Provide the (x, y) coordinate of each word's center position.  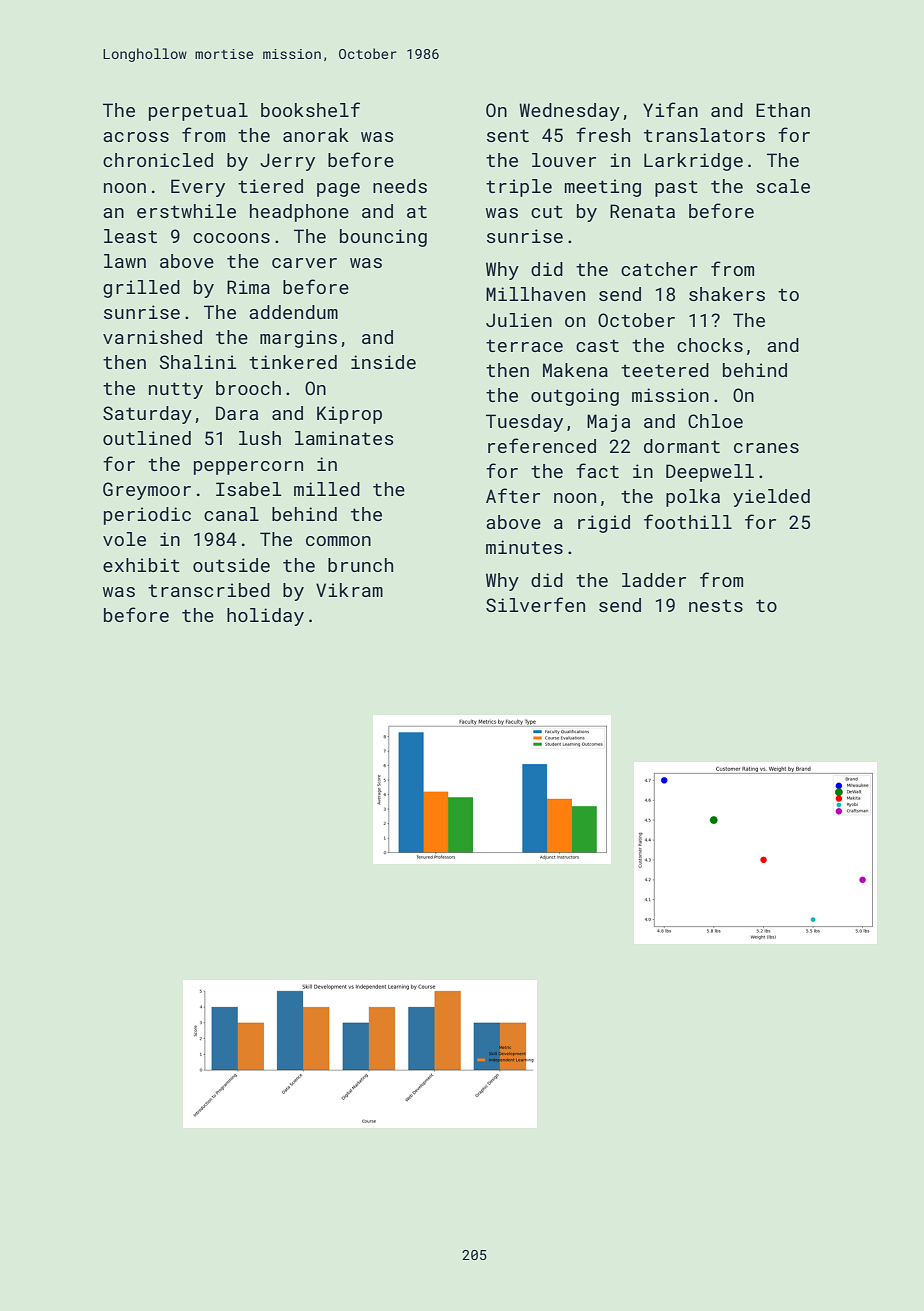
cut (547, 211)
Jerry (287, 162)
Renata (642, 211)
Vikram (349, 590)
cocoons (231, 238)
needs (400, 186)
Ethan (783, 110)
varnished (152, 337)
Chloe (715, 421)
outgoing (575, 397)
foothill (688, 521)
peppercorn (248, 468)
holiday (265, 617)
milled (327, 489)
